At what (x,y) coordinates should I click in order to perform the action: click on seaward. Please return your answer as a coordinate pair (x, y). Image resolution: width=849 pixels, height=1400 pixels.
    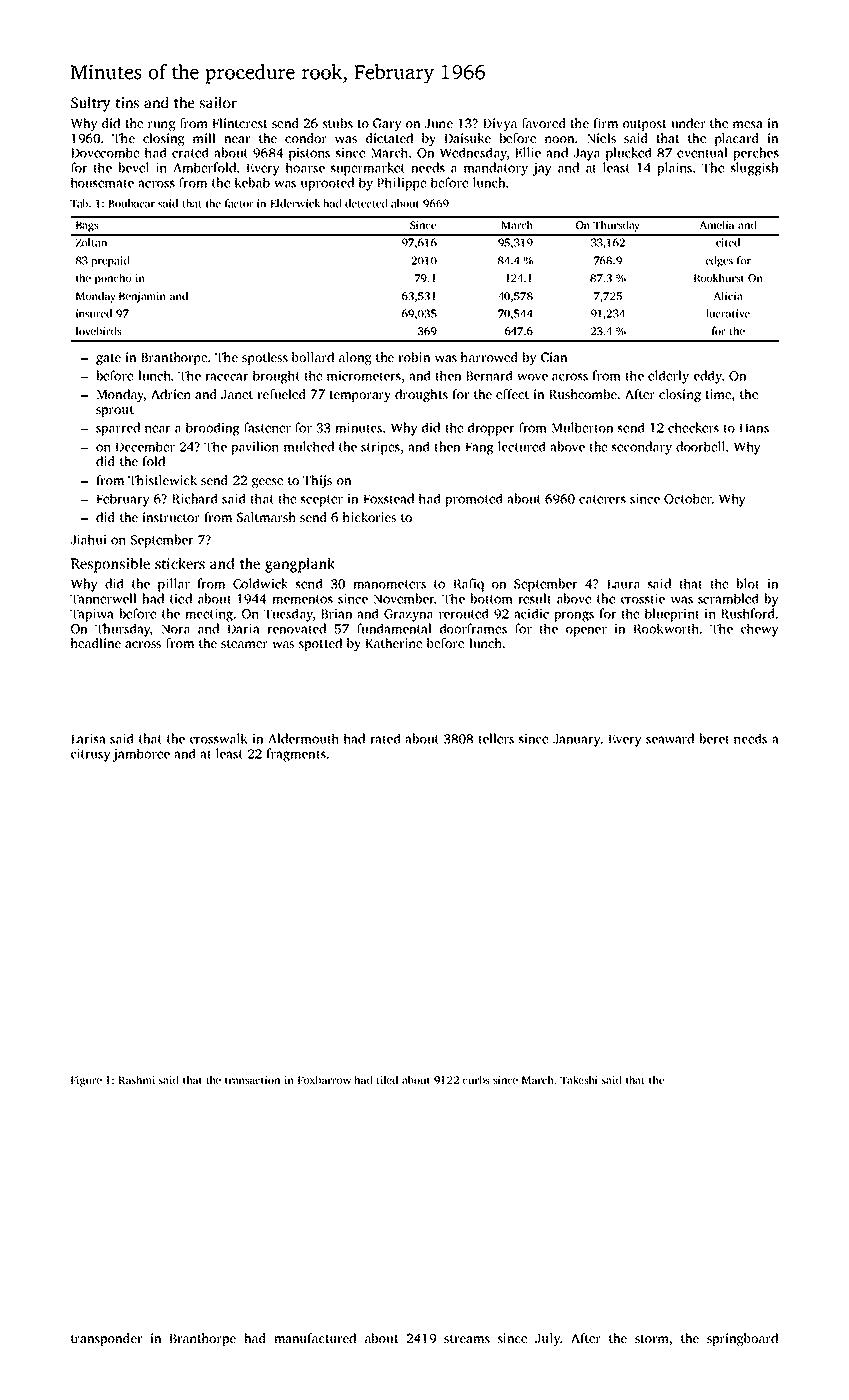
    Looking at the image, I should click on (670, 738).
